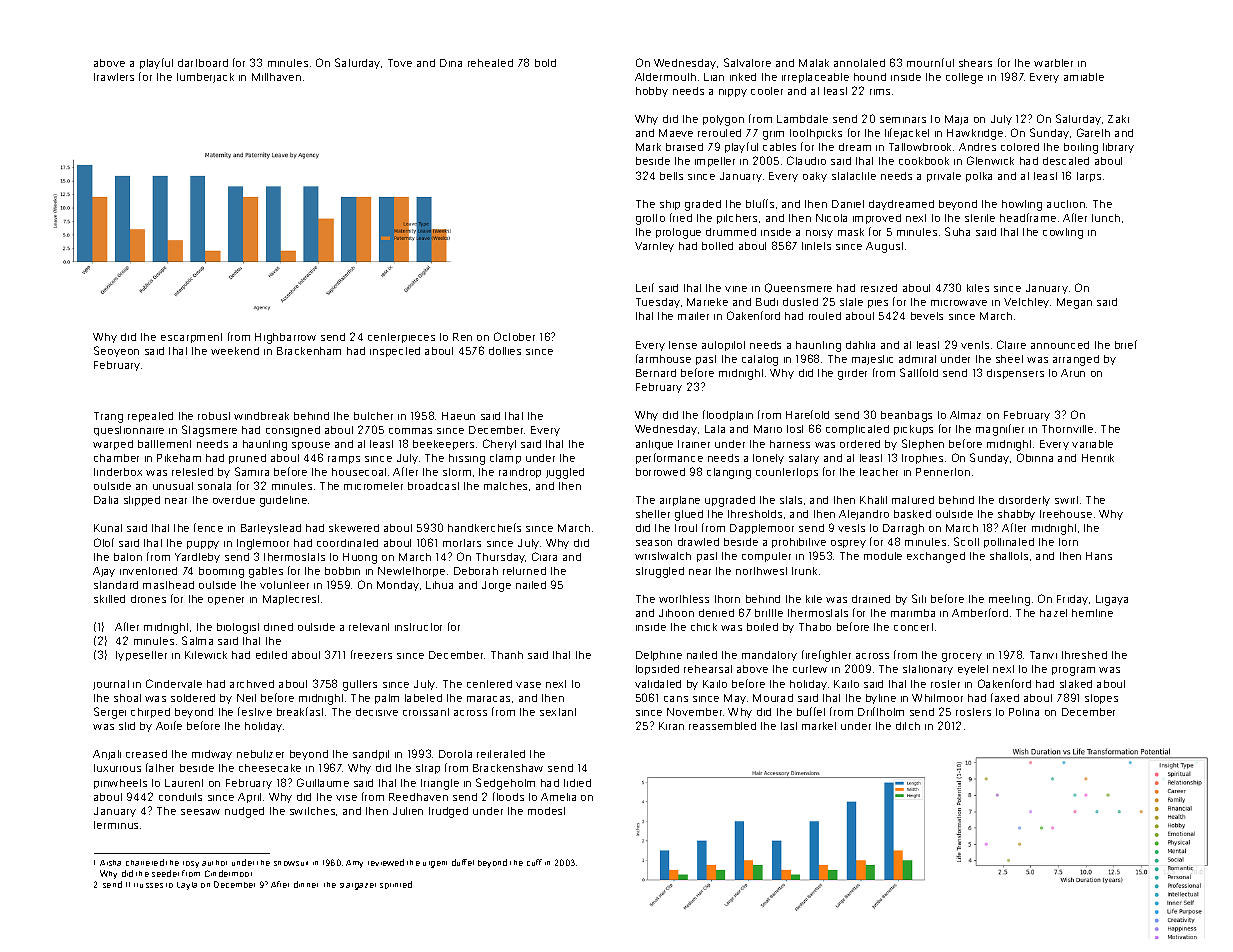  I want to click on Andres, so click(977, 147).
